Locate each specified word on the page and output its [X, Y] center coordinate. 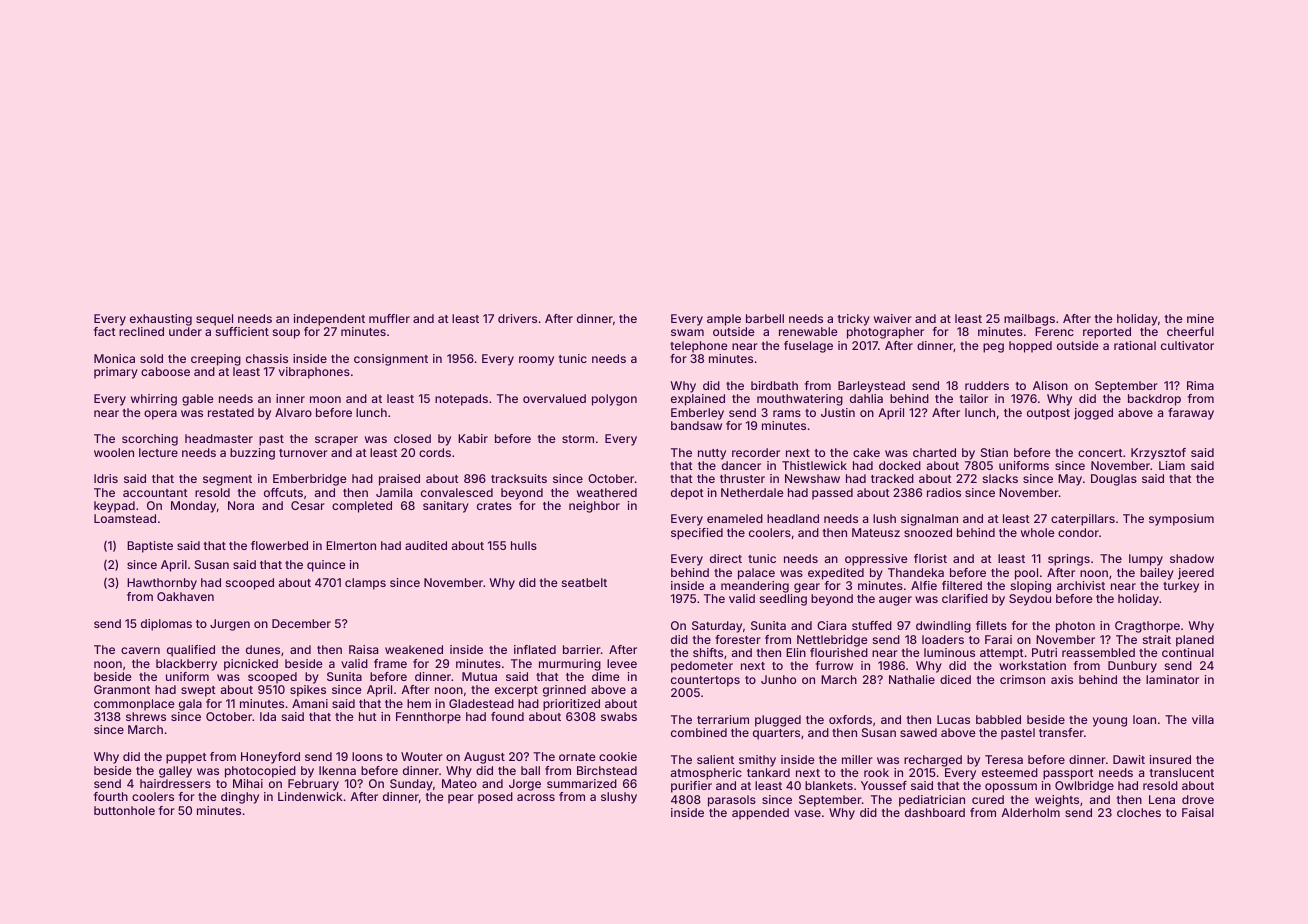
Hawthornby [162, 584]
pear [461, 799]
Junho [778, 679]
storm [578, 439]
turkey [1181, 587]
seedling [783, 600]
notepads [461, 400]
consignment [391, 360]
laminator [1172, 679]
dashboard [935, 812]
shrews [146, 716]
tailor [974, 398]
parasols [732, 801]
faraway [1191, 414]
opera [160, 415]
